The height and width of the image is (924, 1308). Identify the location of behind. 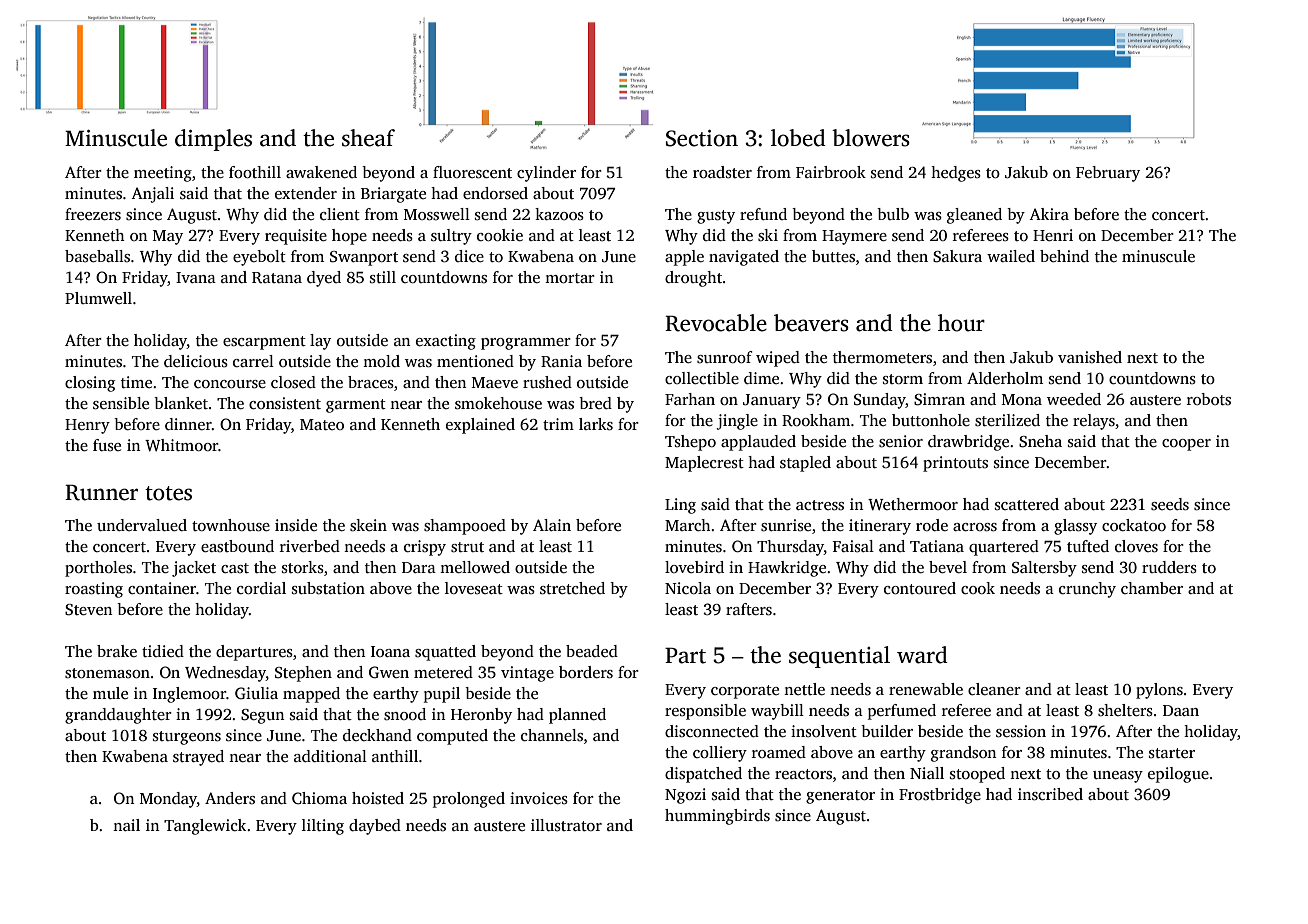
(1064, 256).
